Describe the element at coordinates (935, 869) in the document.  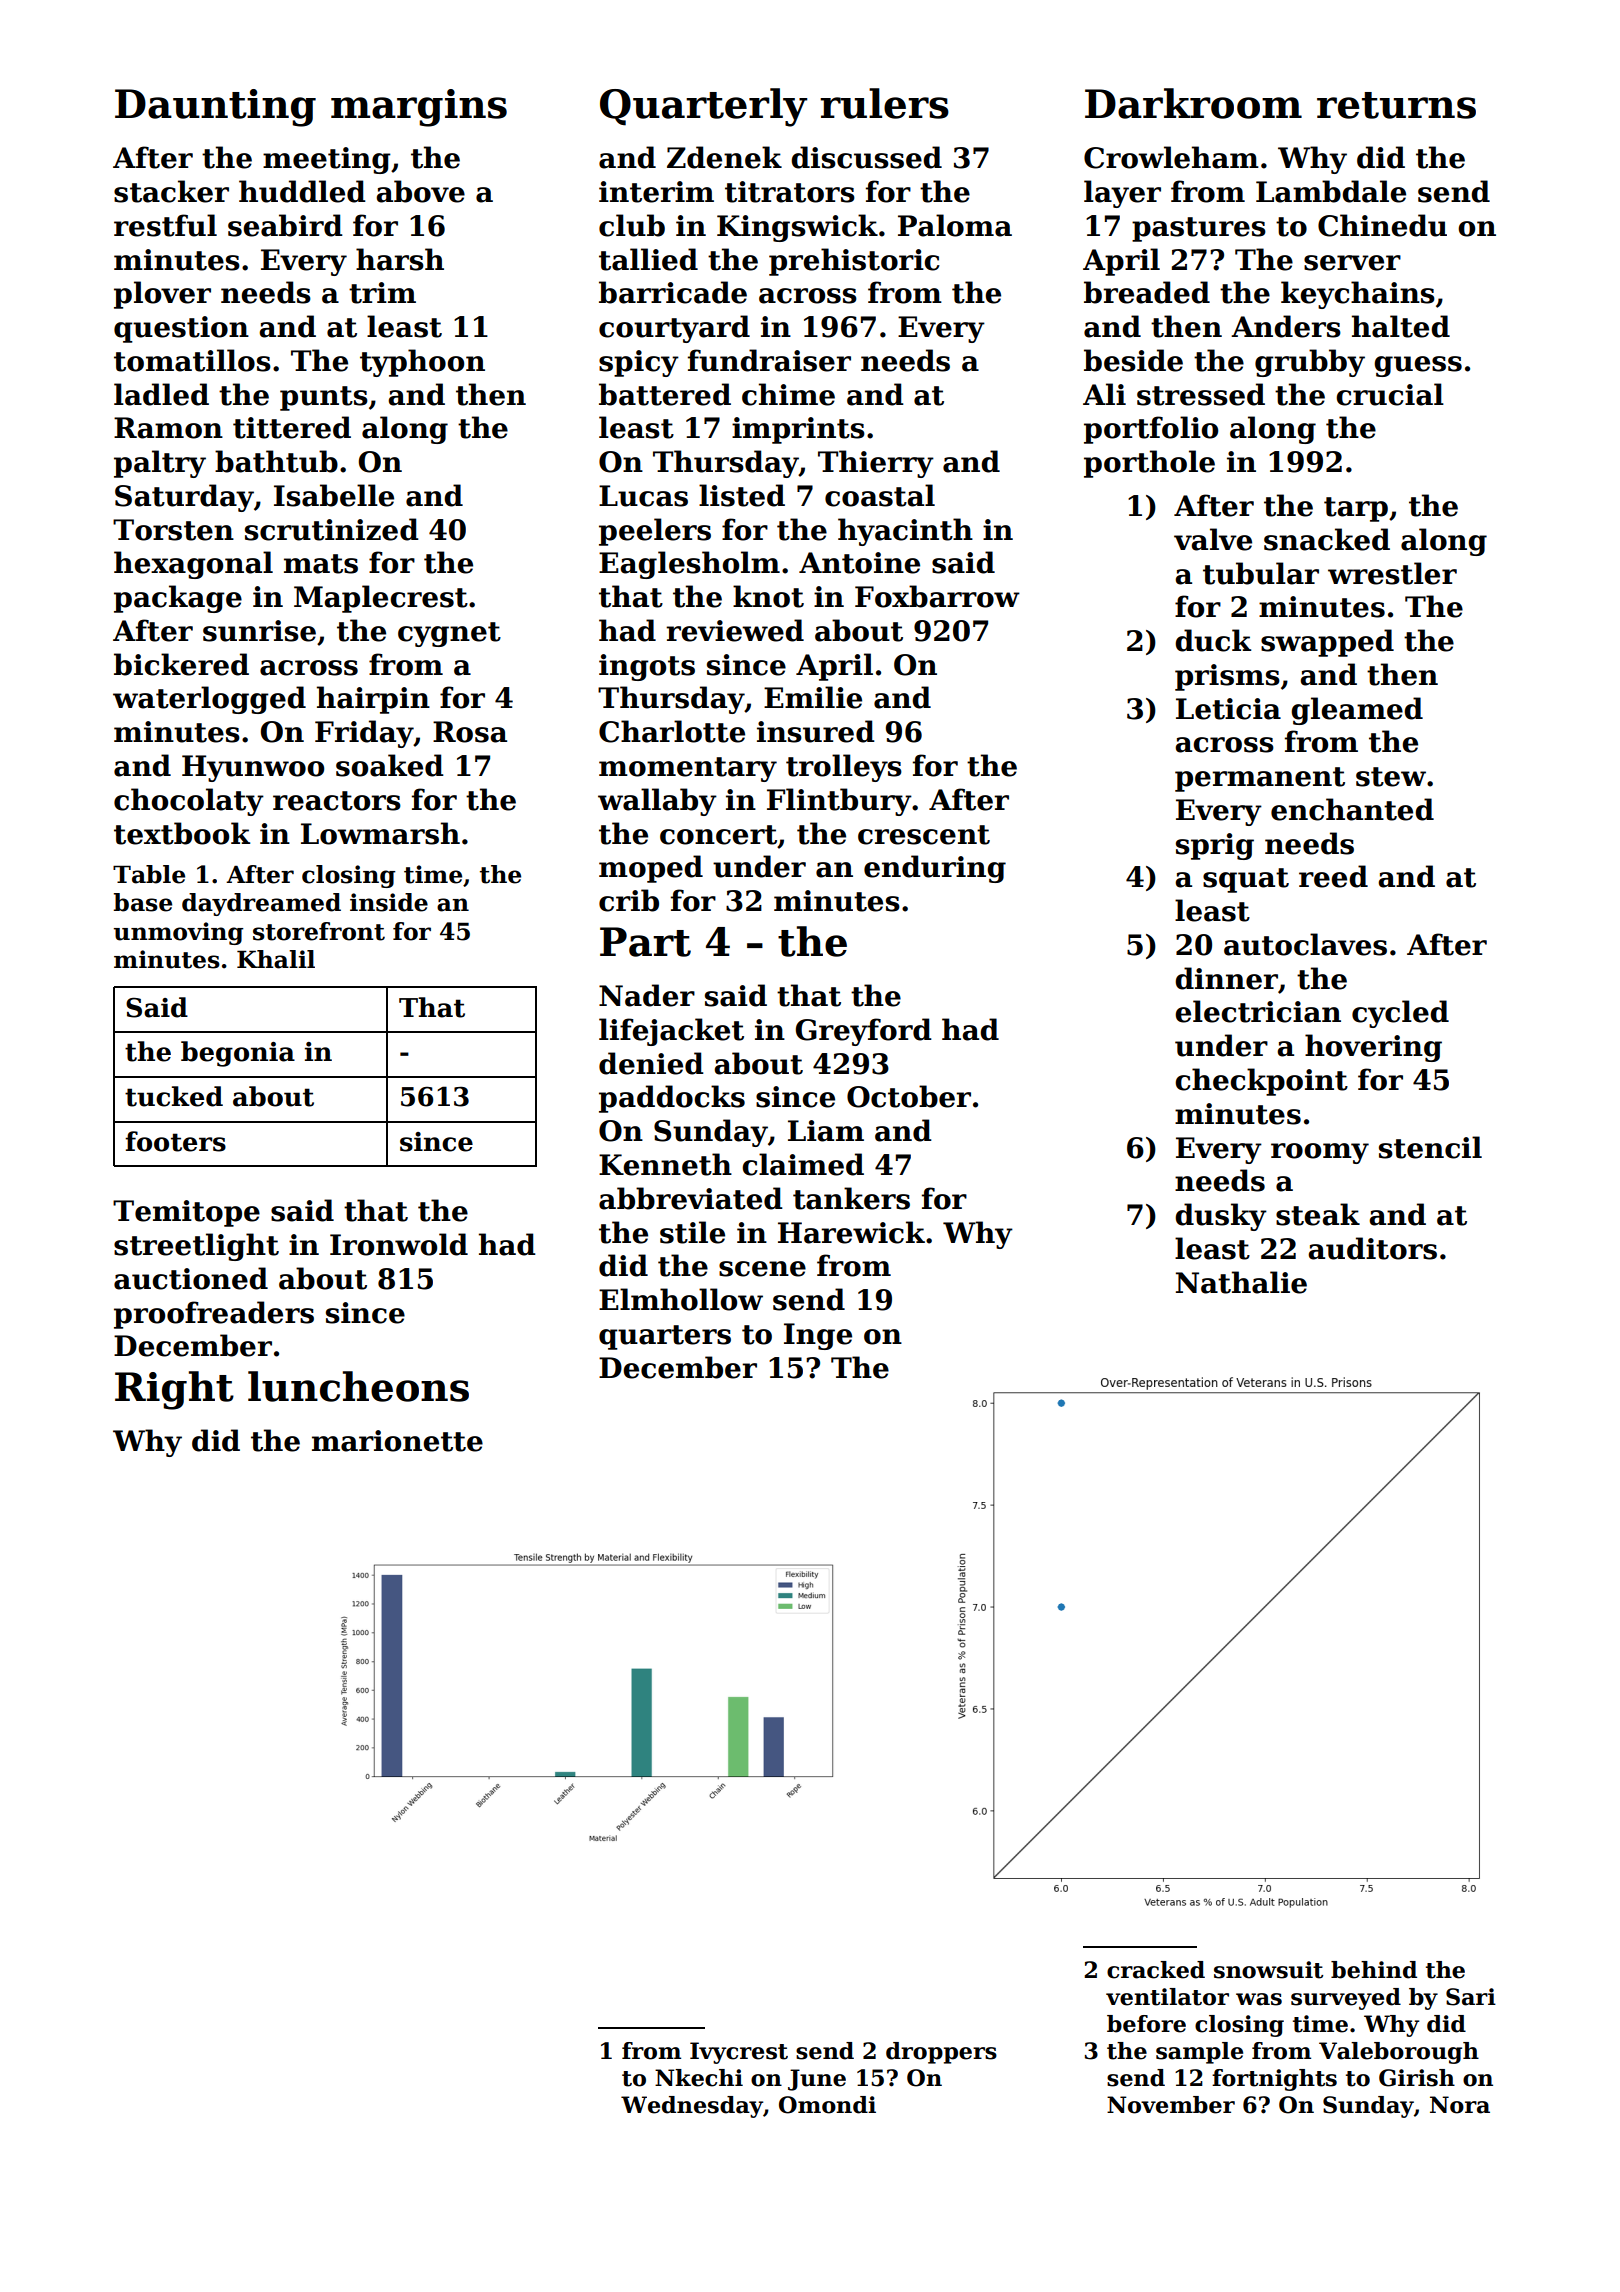
I see `enduring` at that location.
